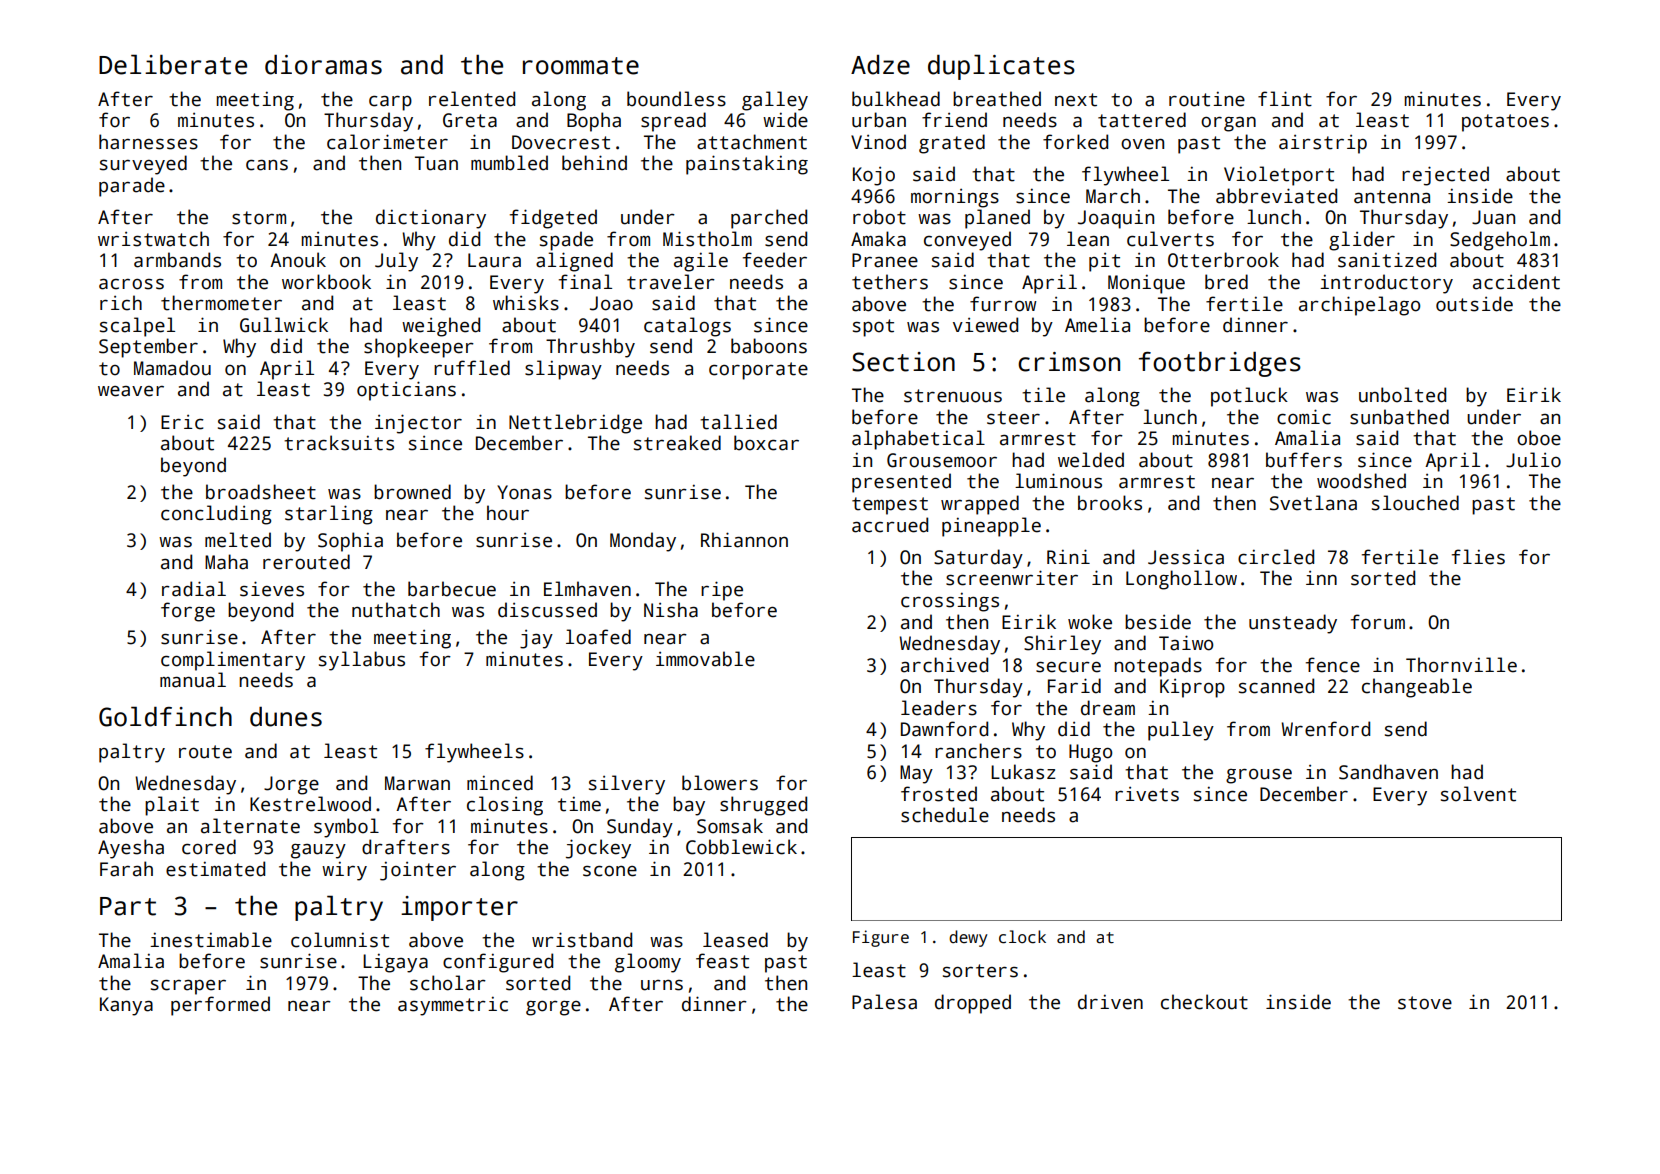 The image size is (1660, 1174). I want to click on steer, so click(1013, 418).
